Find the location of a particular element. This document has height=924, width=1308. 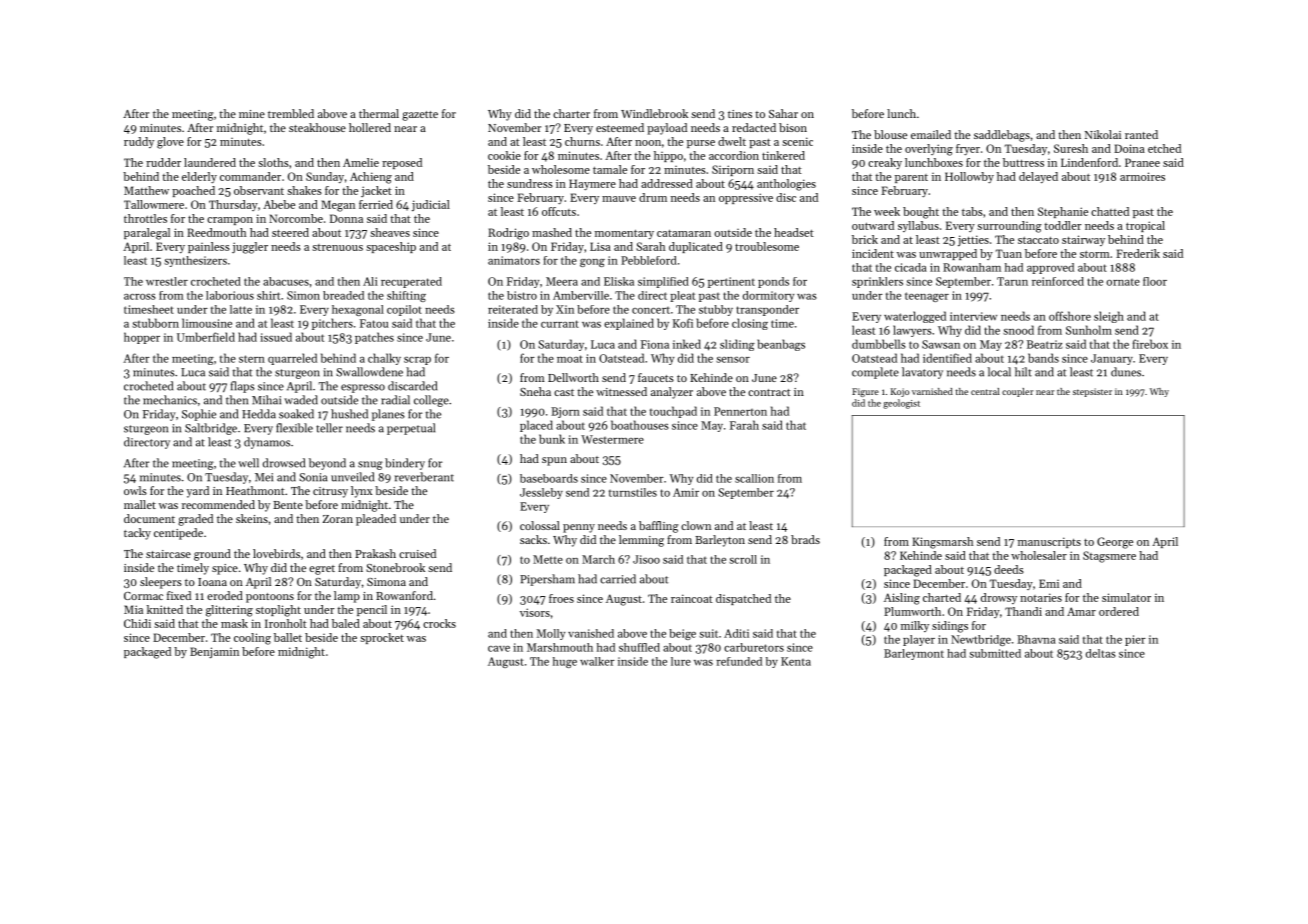

huge is located at coordinates (565, 662).
